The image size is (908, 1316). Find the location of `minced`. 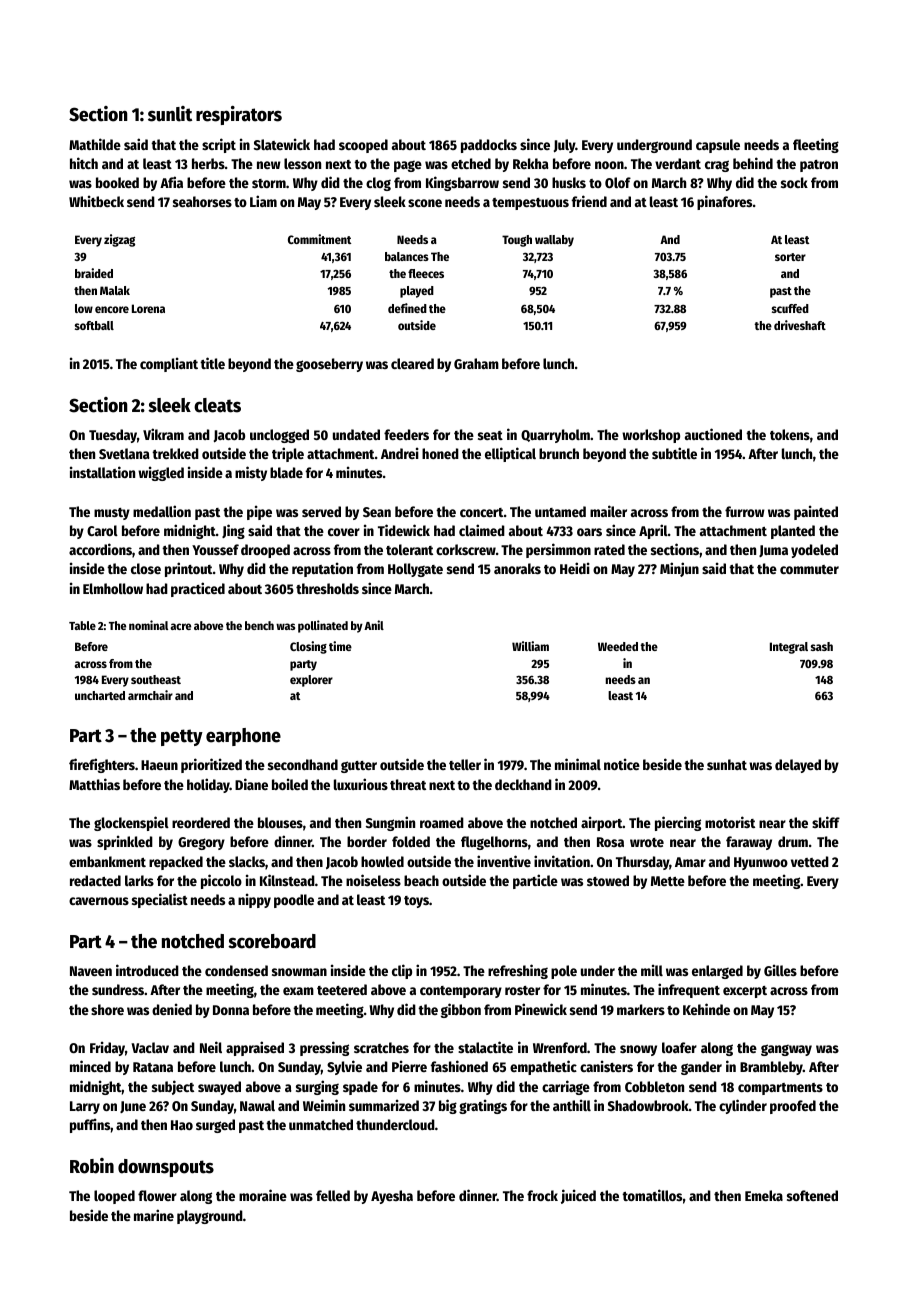

minced is located at coordinates (90, 1066).
